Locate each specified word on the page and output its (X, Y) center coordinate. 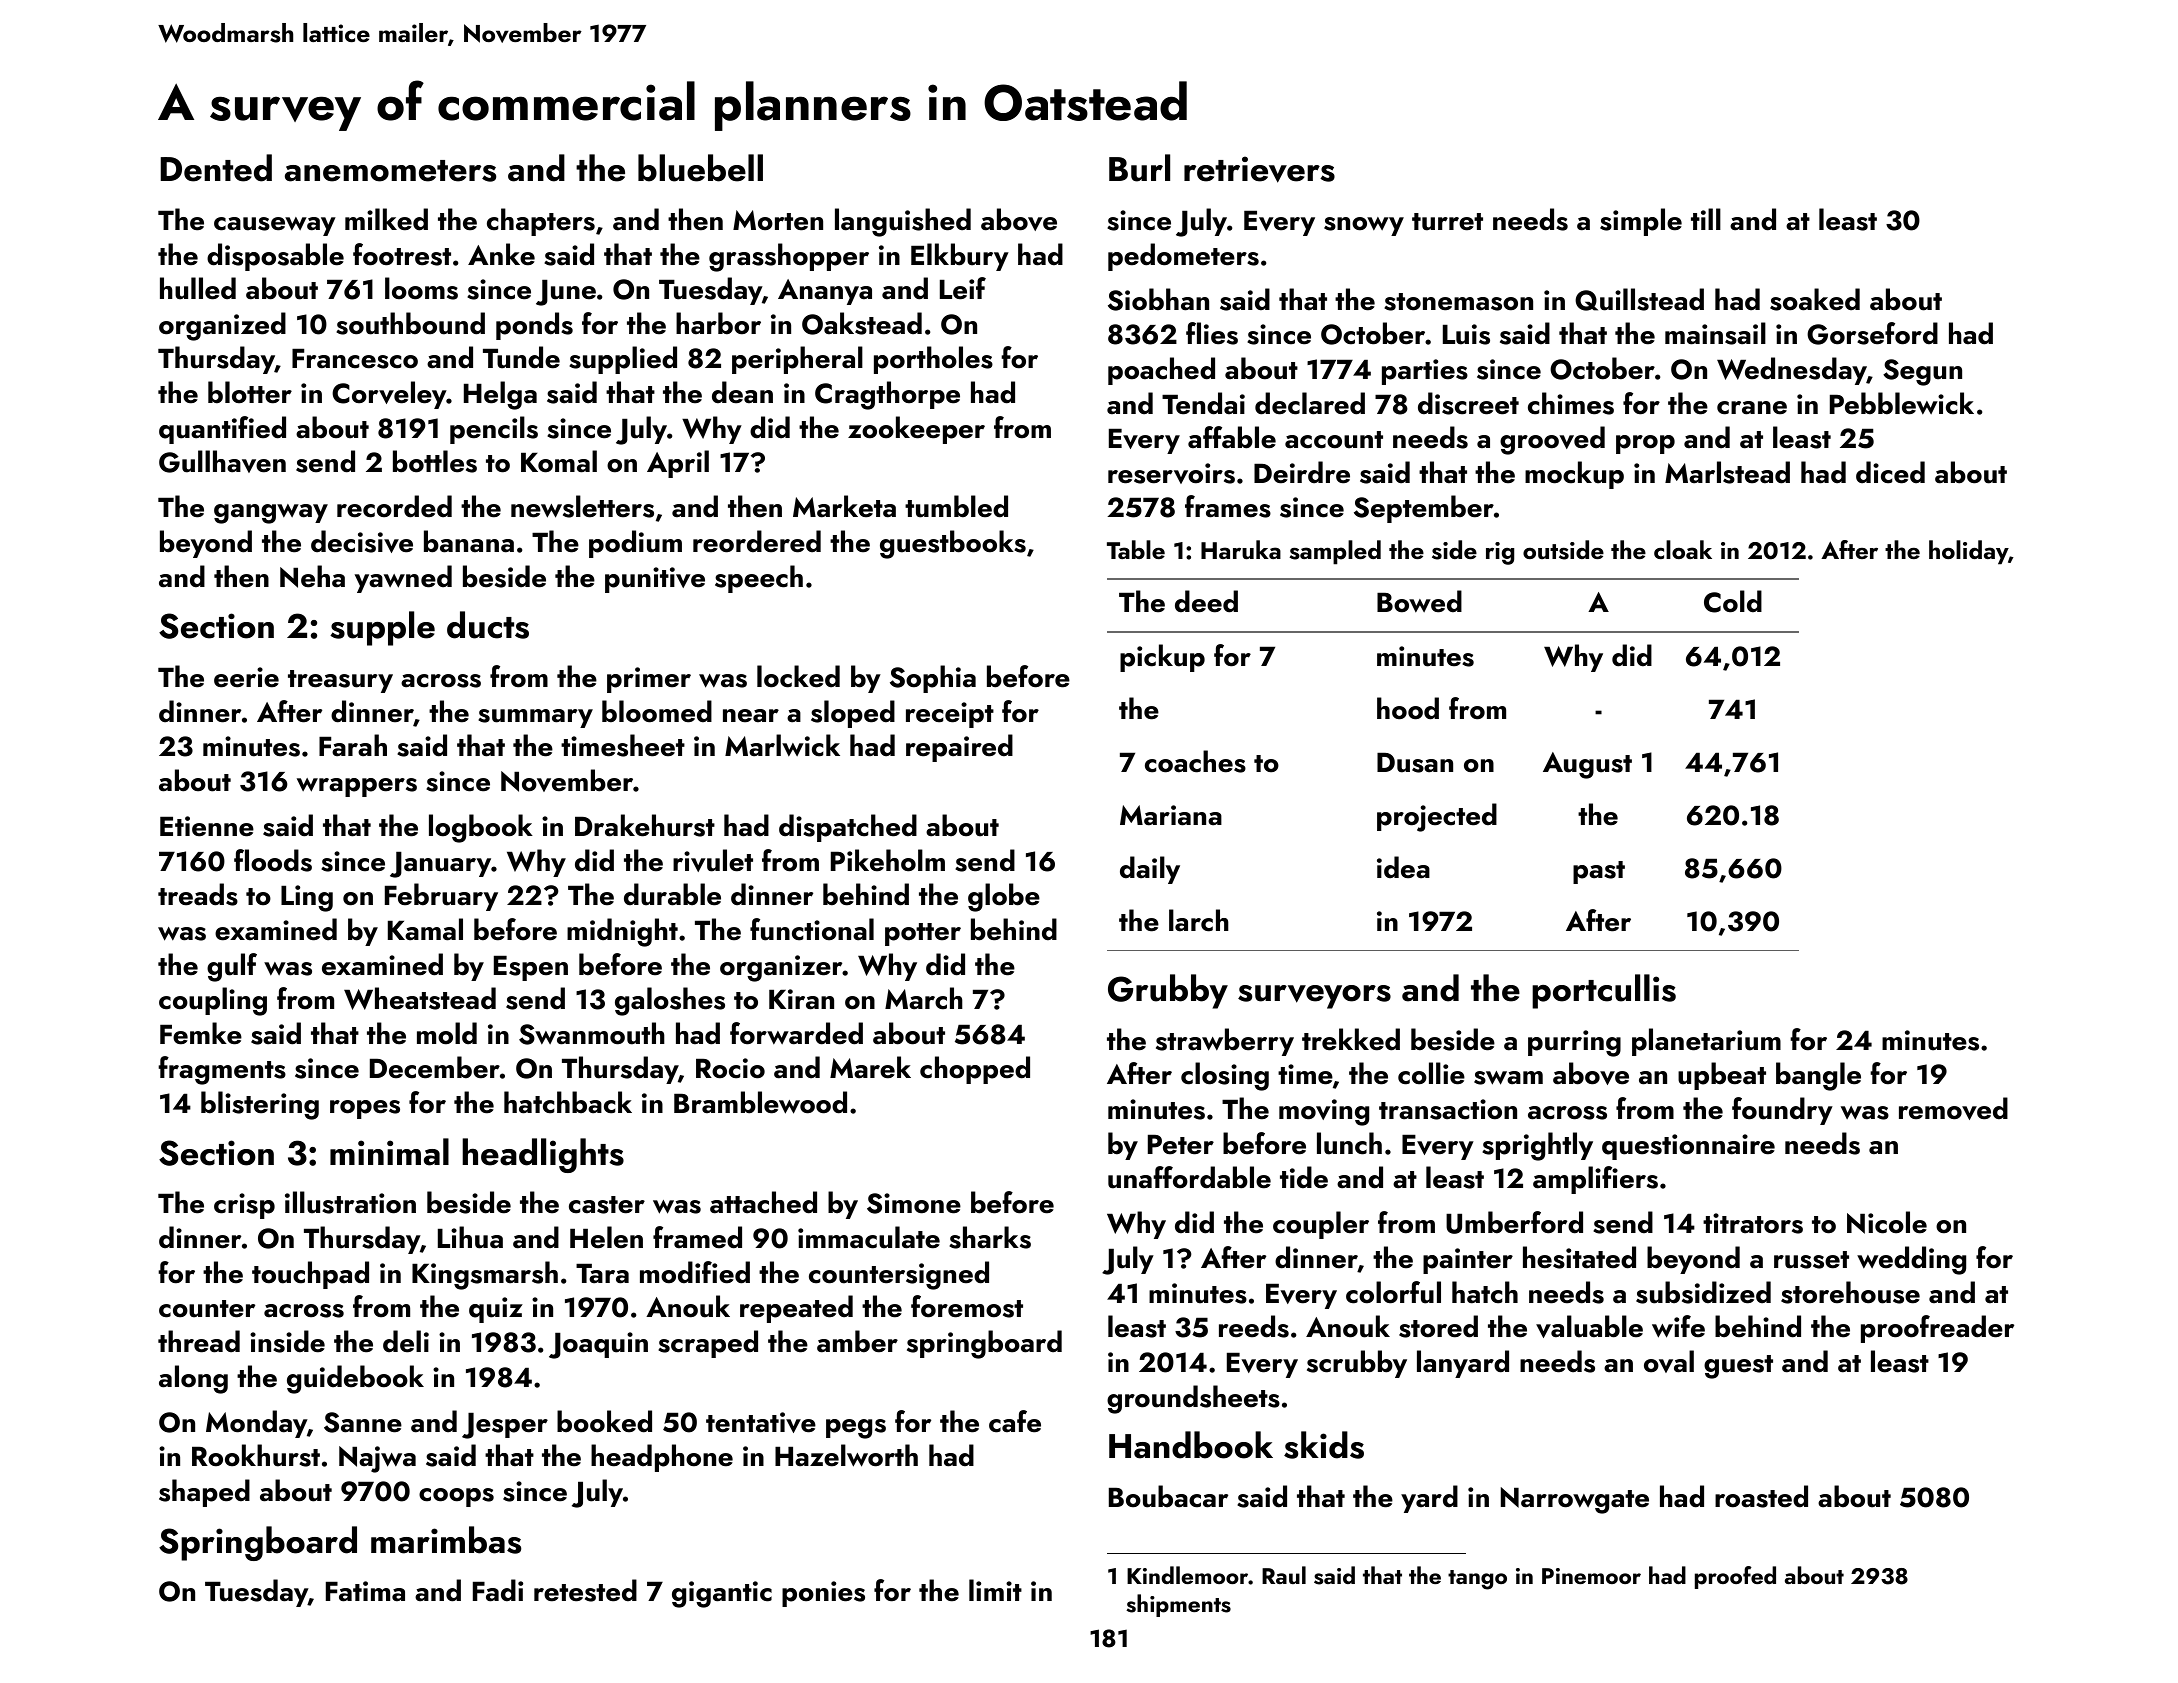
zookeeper (916, 430)
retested (585, 1590)
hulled (198, 288)
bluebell (700, 168)
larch (1199, 920)
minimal (389, 1152)
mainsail (1715, 333)
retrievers (1259, 169)
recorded (394, 506)
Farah (353, 745)
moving (1324, 1112)
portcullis (1604, 991)
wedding (1911, 1260)
